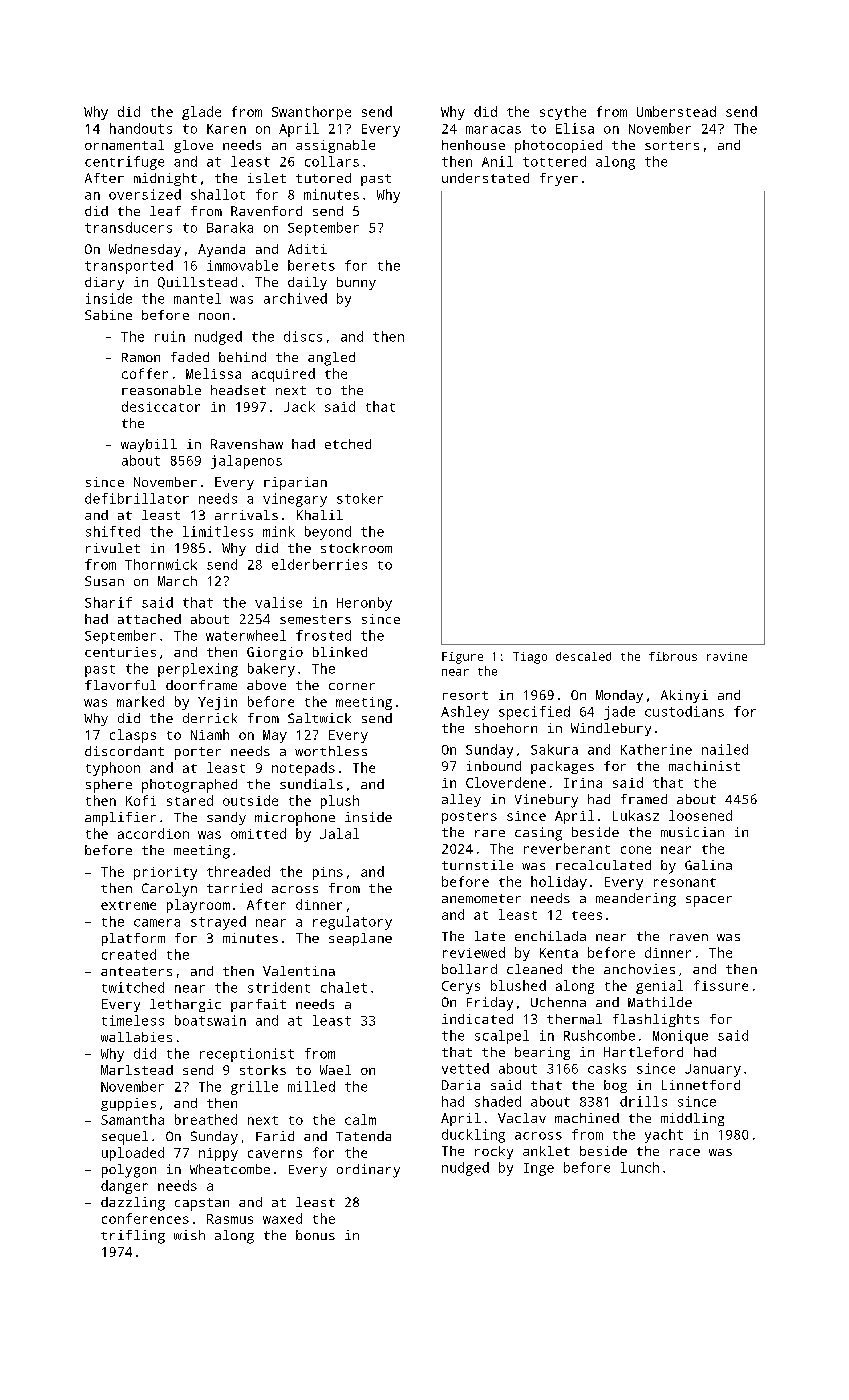 The image size is (849, 1400). I want to click on flavorful, so click(120, 685).
